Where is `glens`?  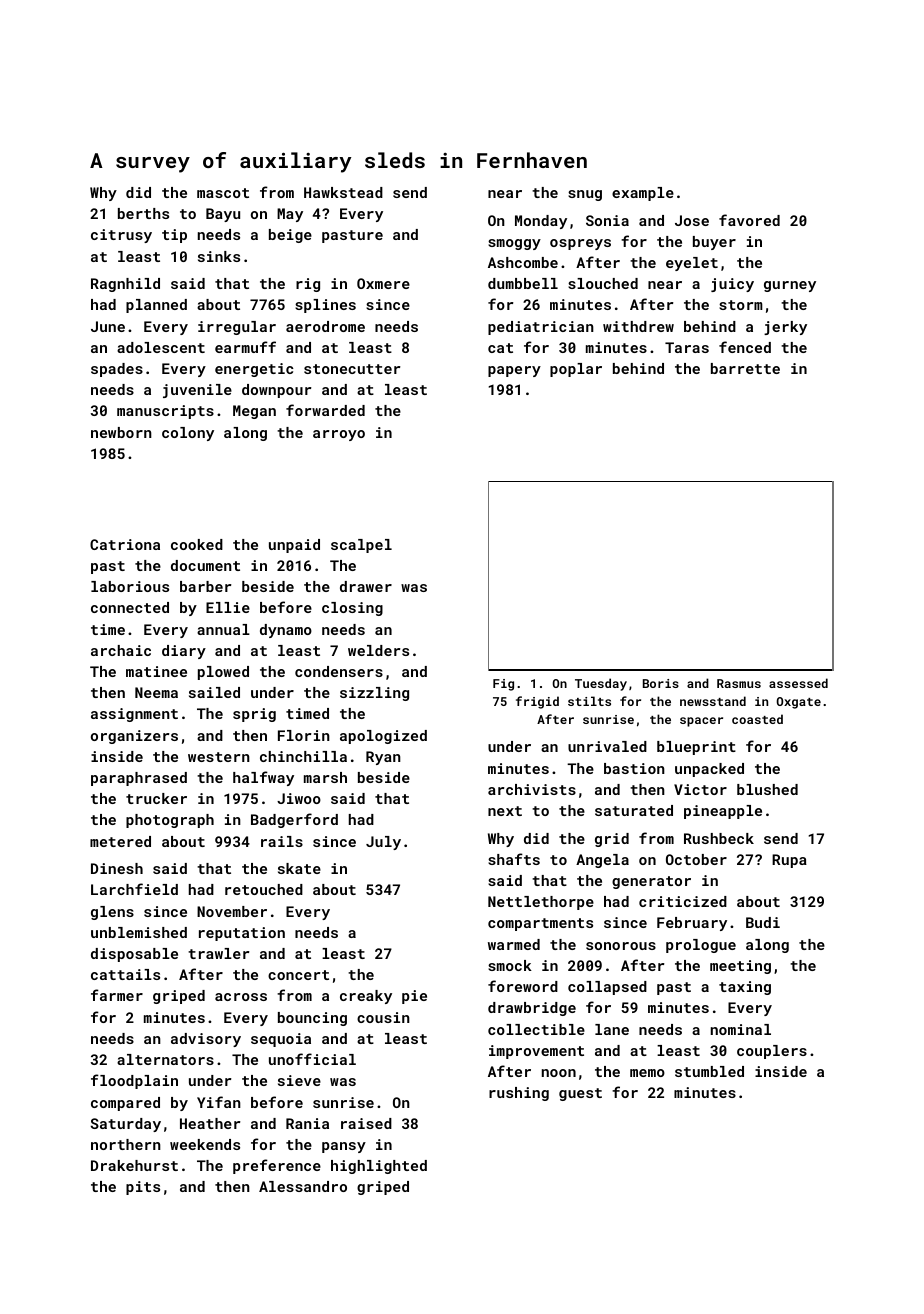
glens is located at coordinates (112, 913).
